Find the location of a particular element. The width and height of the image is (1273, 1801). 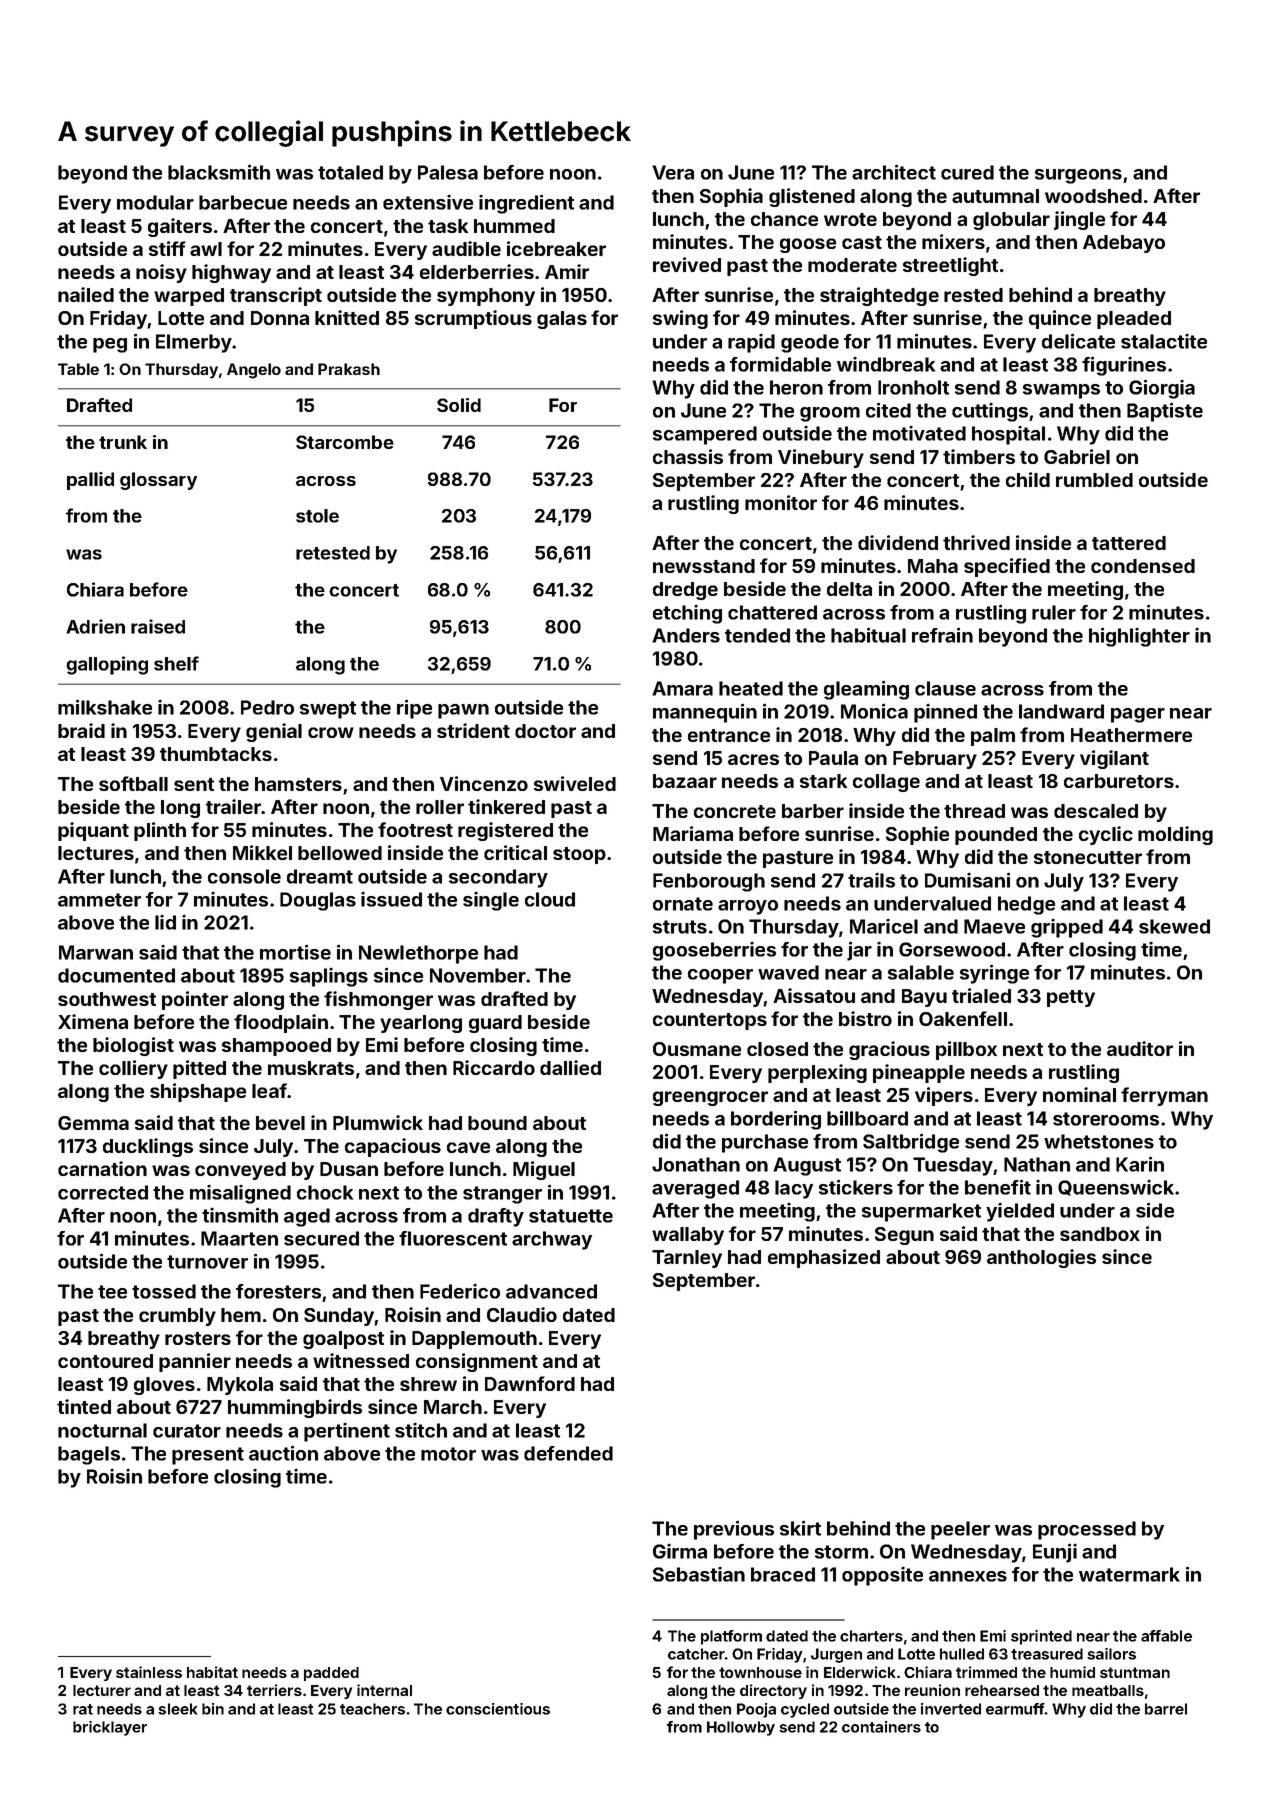

highlighter is located at coordinates (1139, 637).
